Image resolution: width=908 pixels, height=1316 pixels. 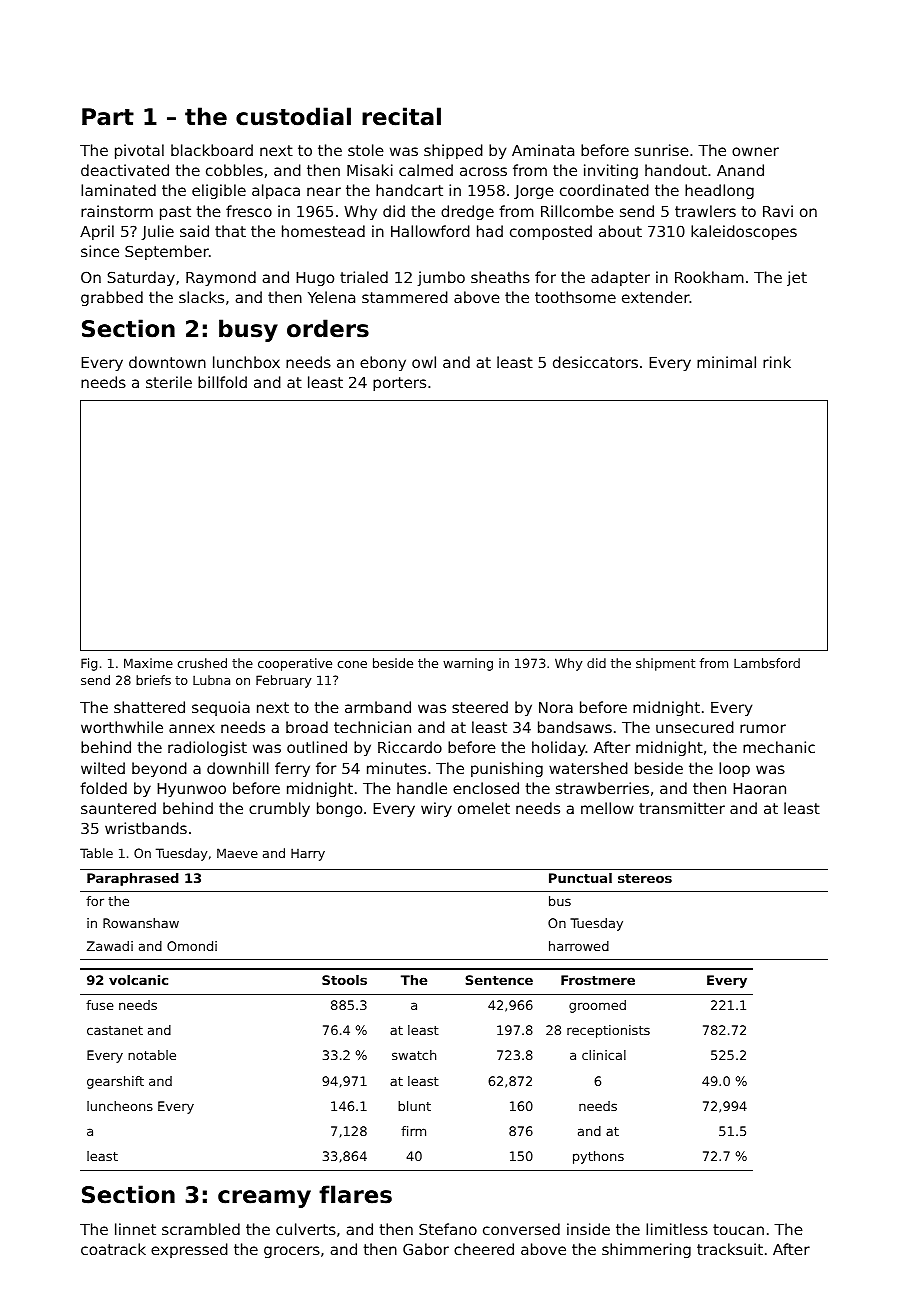 What do you see at coordinates (246, 362) in the screenshot?
I see `lunchbox` at bounding box center [246, 362].
